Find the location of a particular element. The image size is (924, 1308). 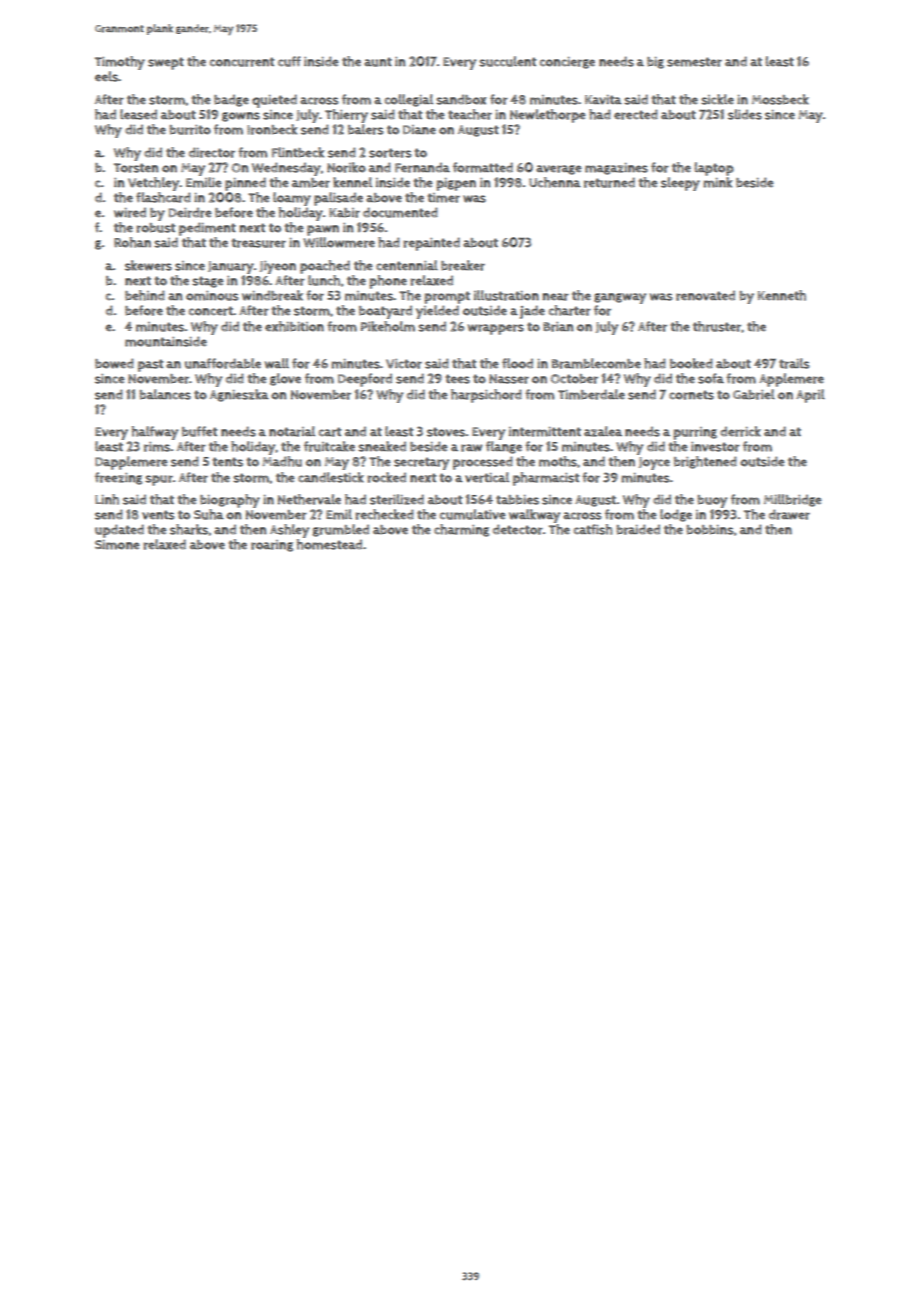

badge is located at coordinates (231, 100).
